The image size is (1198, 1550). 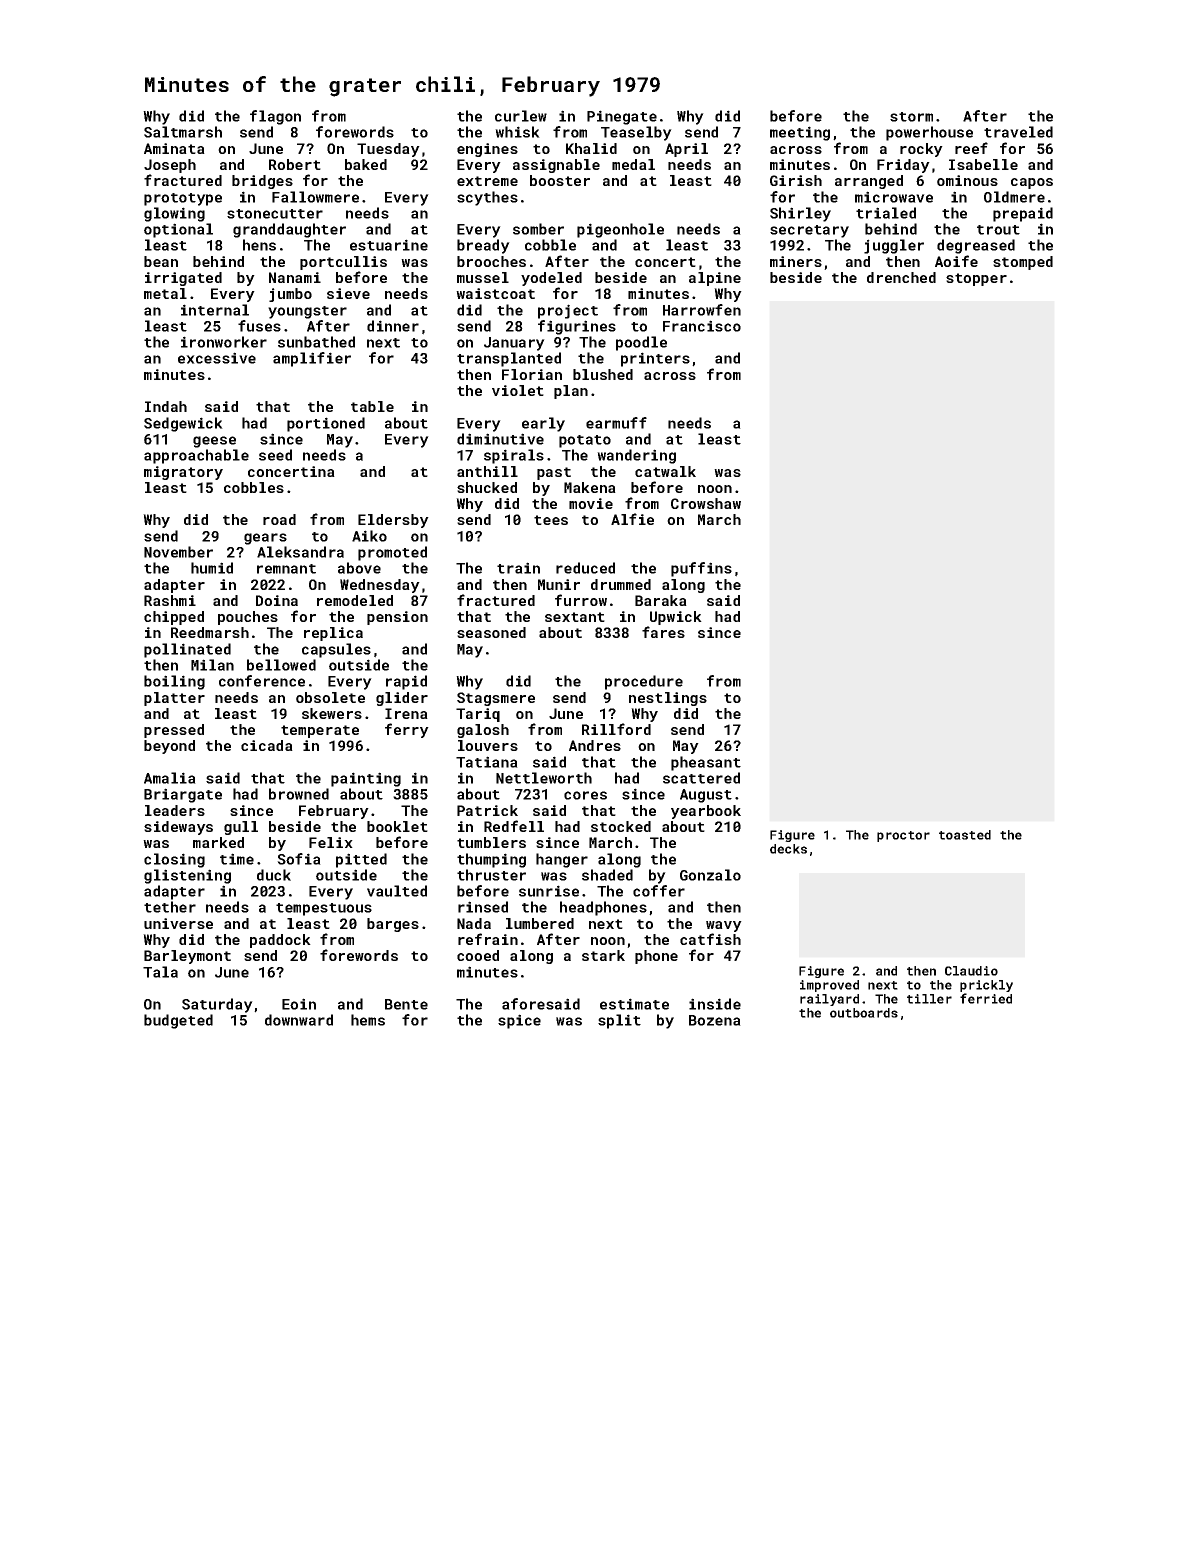 What do you see at coordinates (174, 860) in the document?
I see `closing` at bounding box center [174, 860].
